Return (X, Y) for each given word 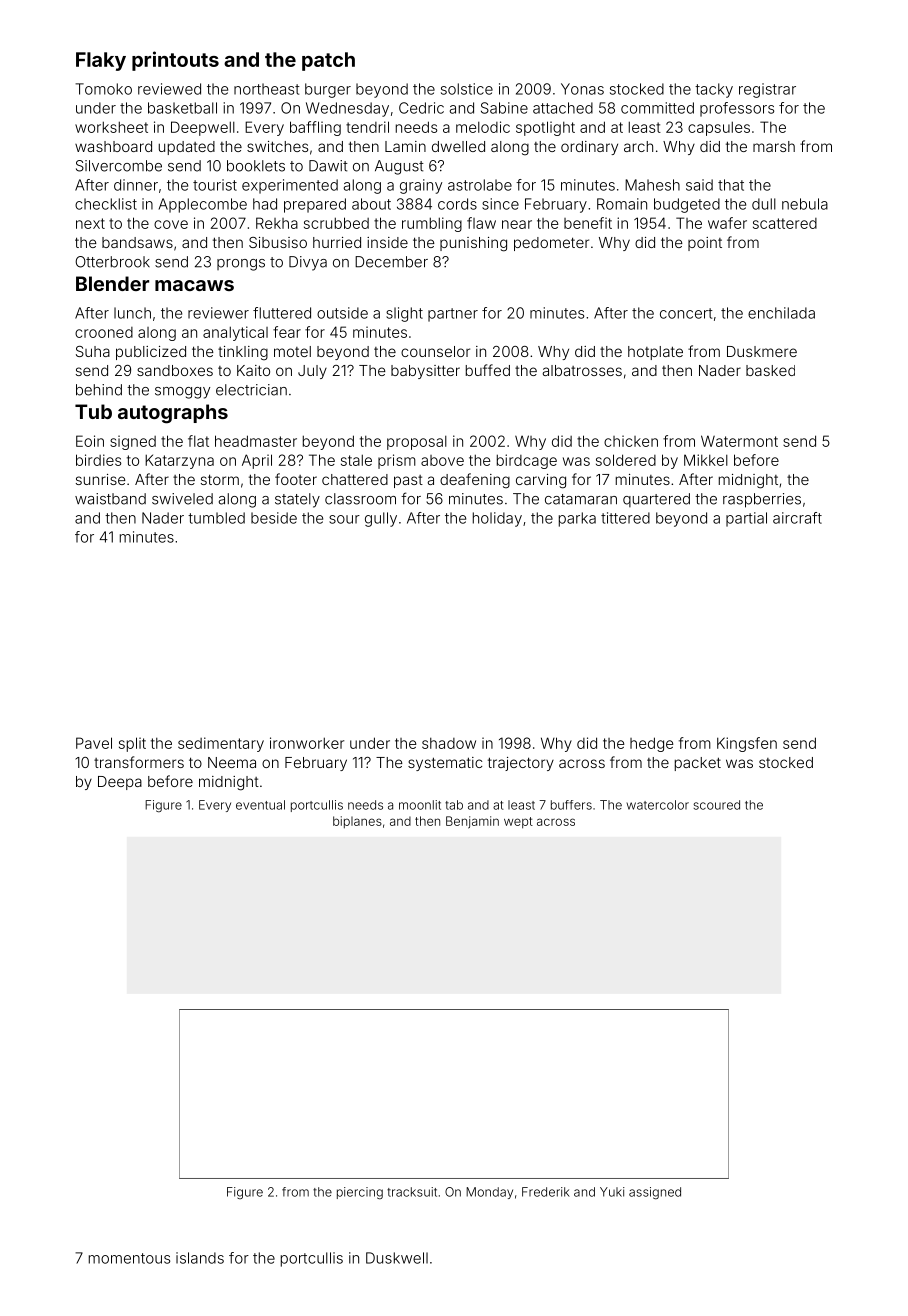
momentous (129, 1258)
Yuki (612, 1192)
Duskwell (397, 1258)
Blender (112, 283)
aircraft (797, 518)
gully (381, 519)
